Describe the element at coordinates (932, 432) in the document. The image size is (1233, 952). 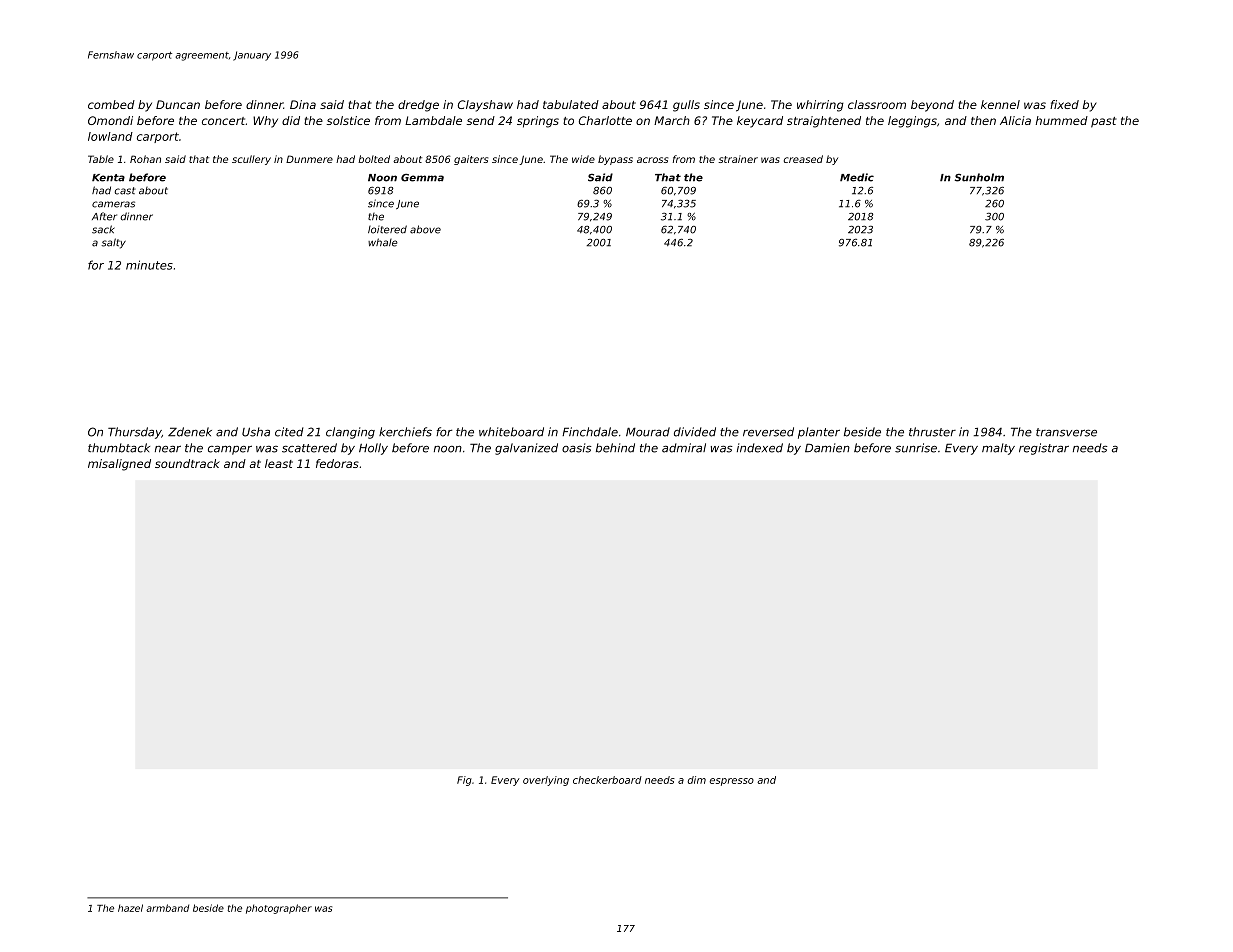
I see `thruster` at that location.
